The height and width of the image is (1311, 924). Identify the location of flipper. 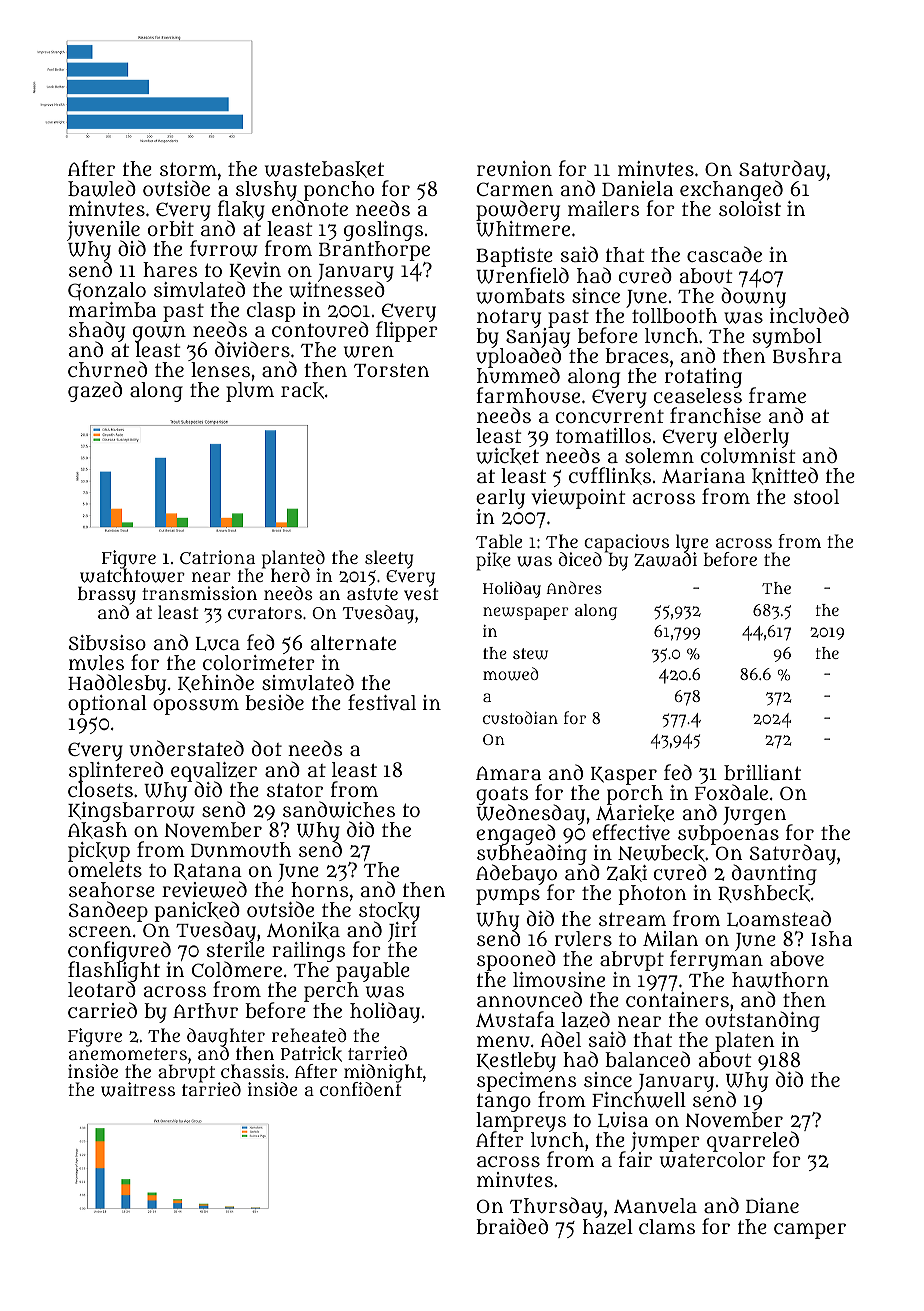
(407, 332).
